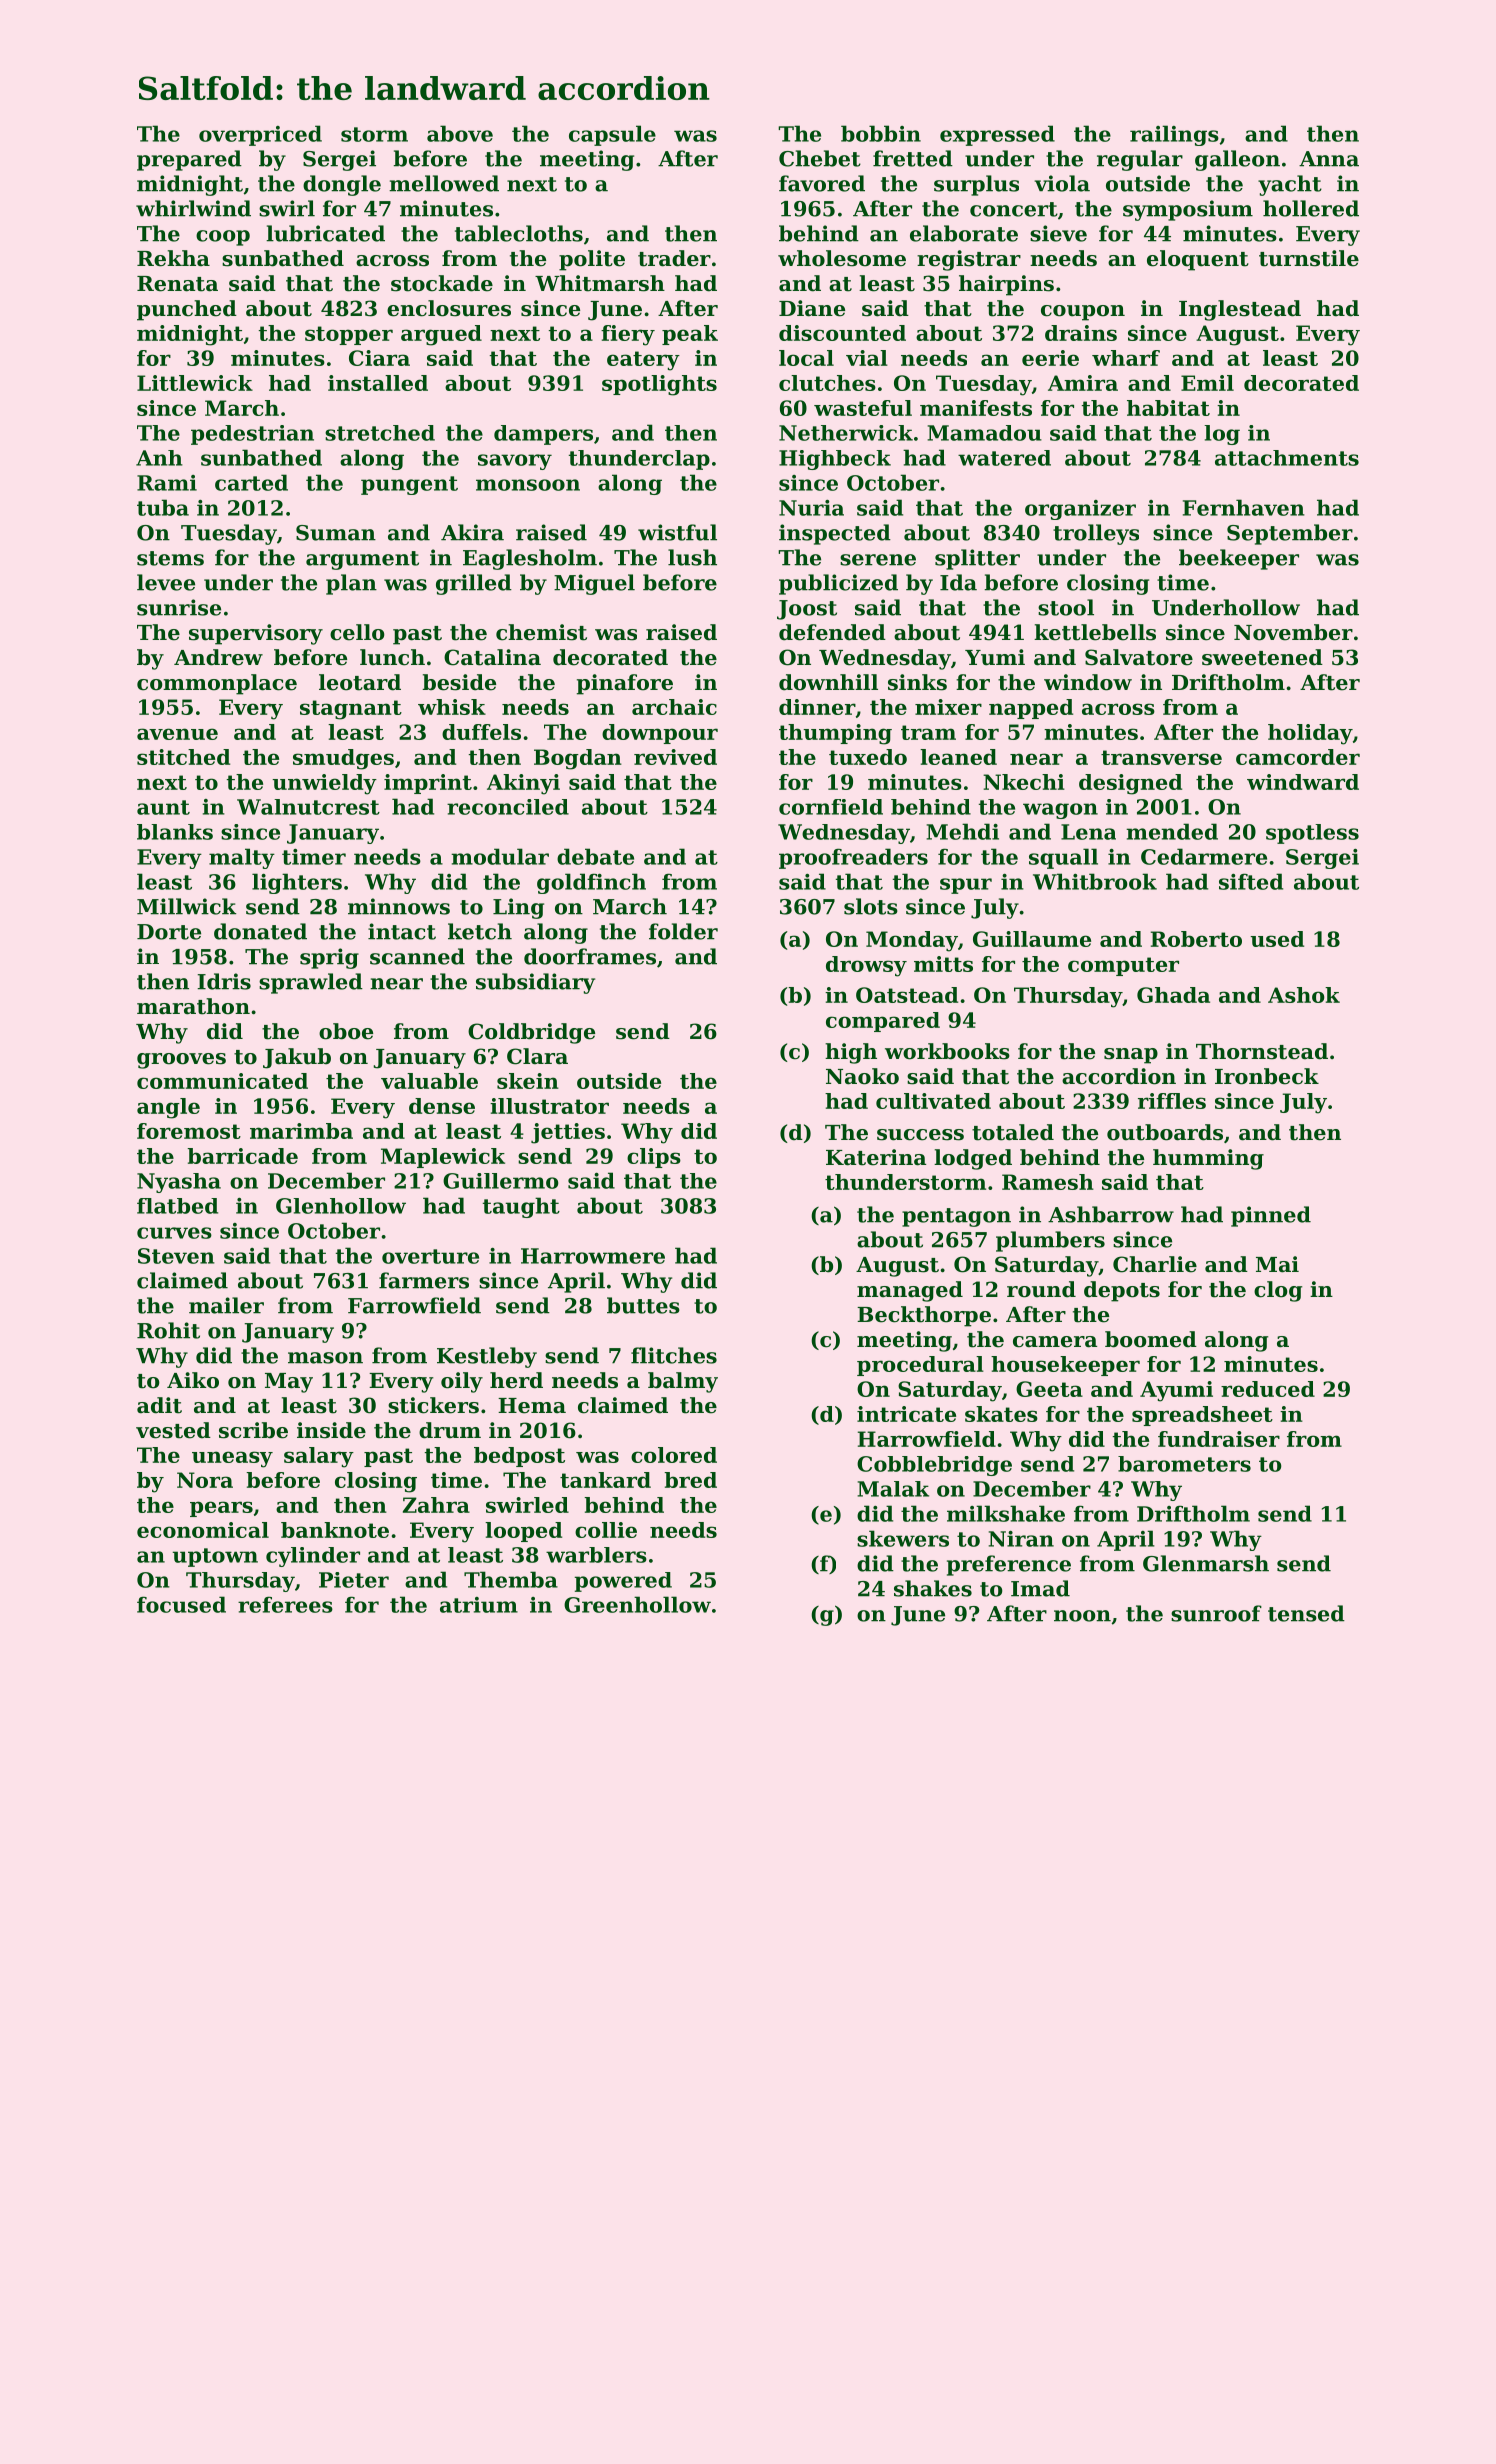  Describe the element at coordinates (519, 233) in the page. I see `tablecloths` at that location.
